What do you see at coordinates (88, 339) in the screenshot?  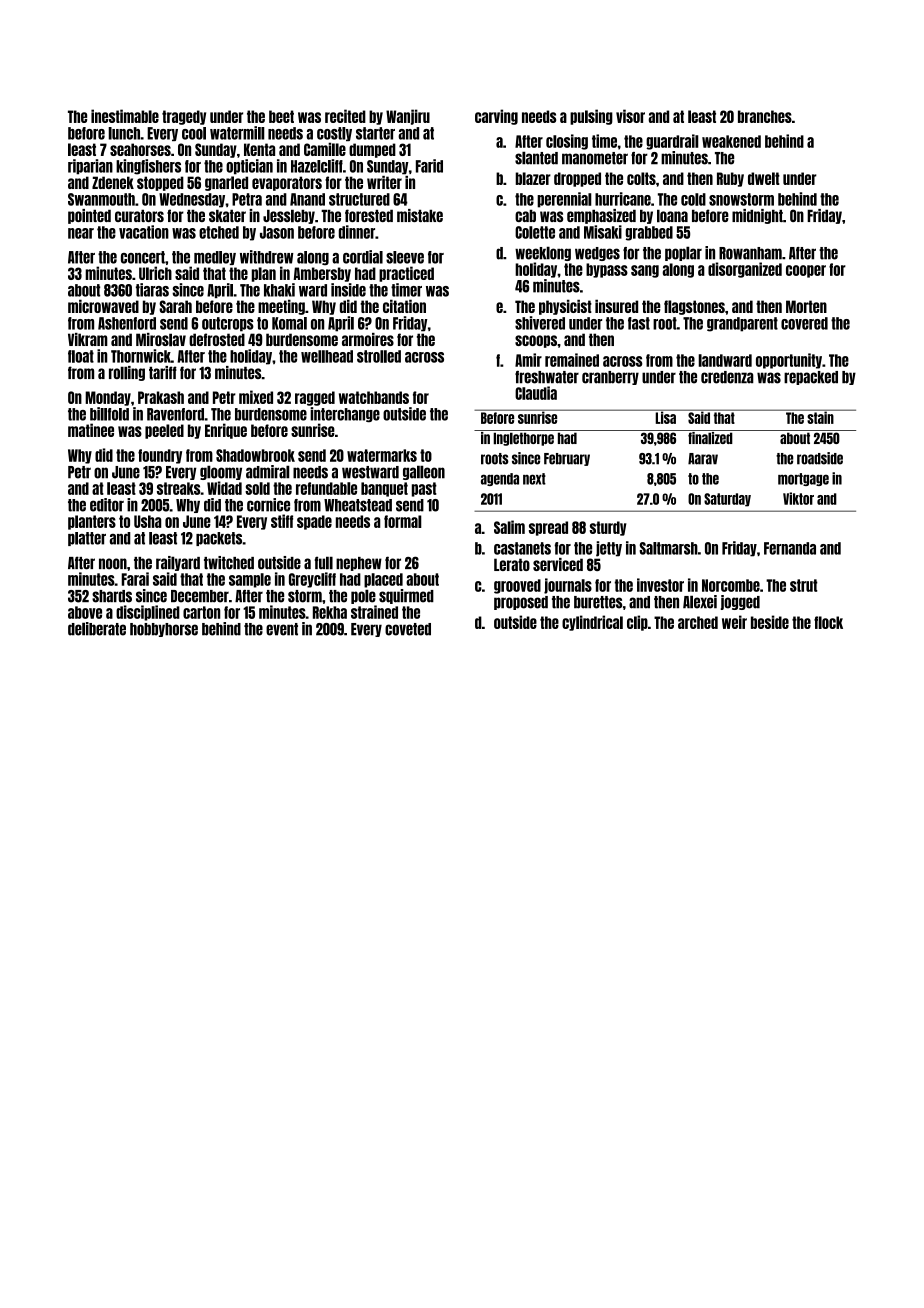 I see `Vikram` at bounding box center [88, 339].
